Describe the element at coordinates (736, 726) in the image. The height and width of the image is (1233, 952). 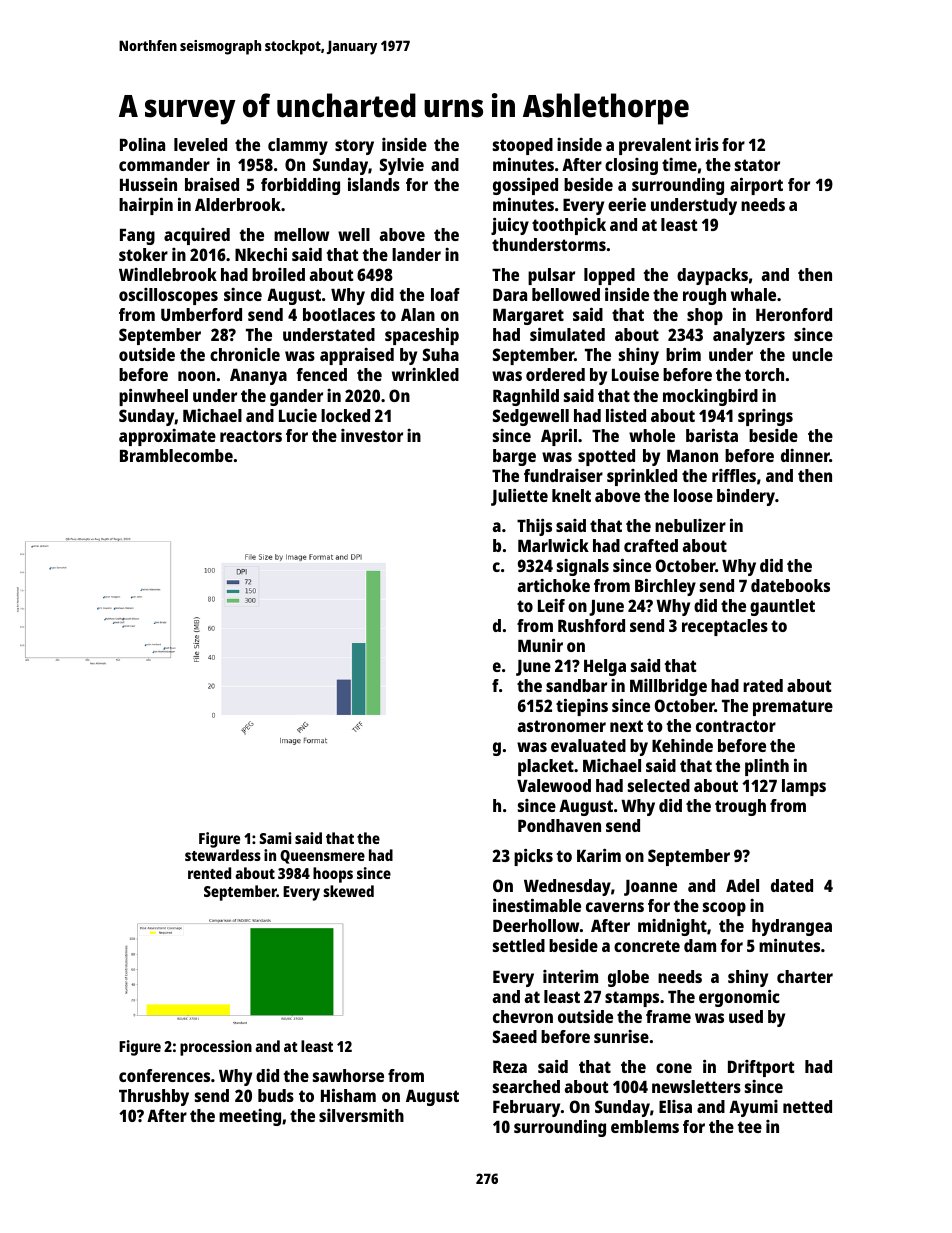
I see `contractor` at that location.
